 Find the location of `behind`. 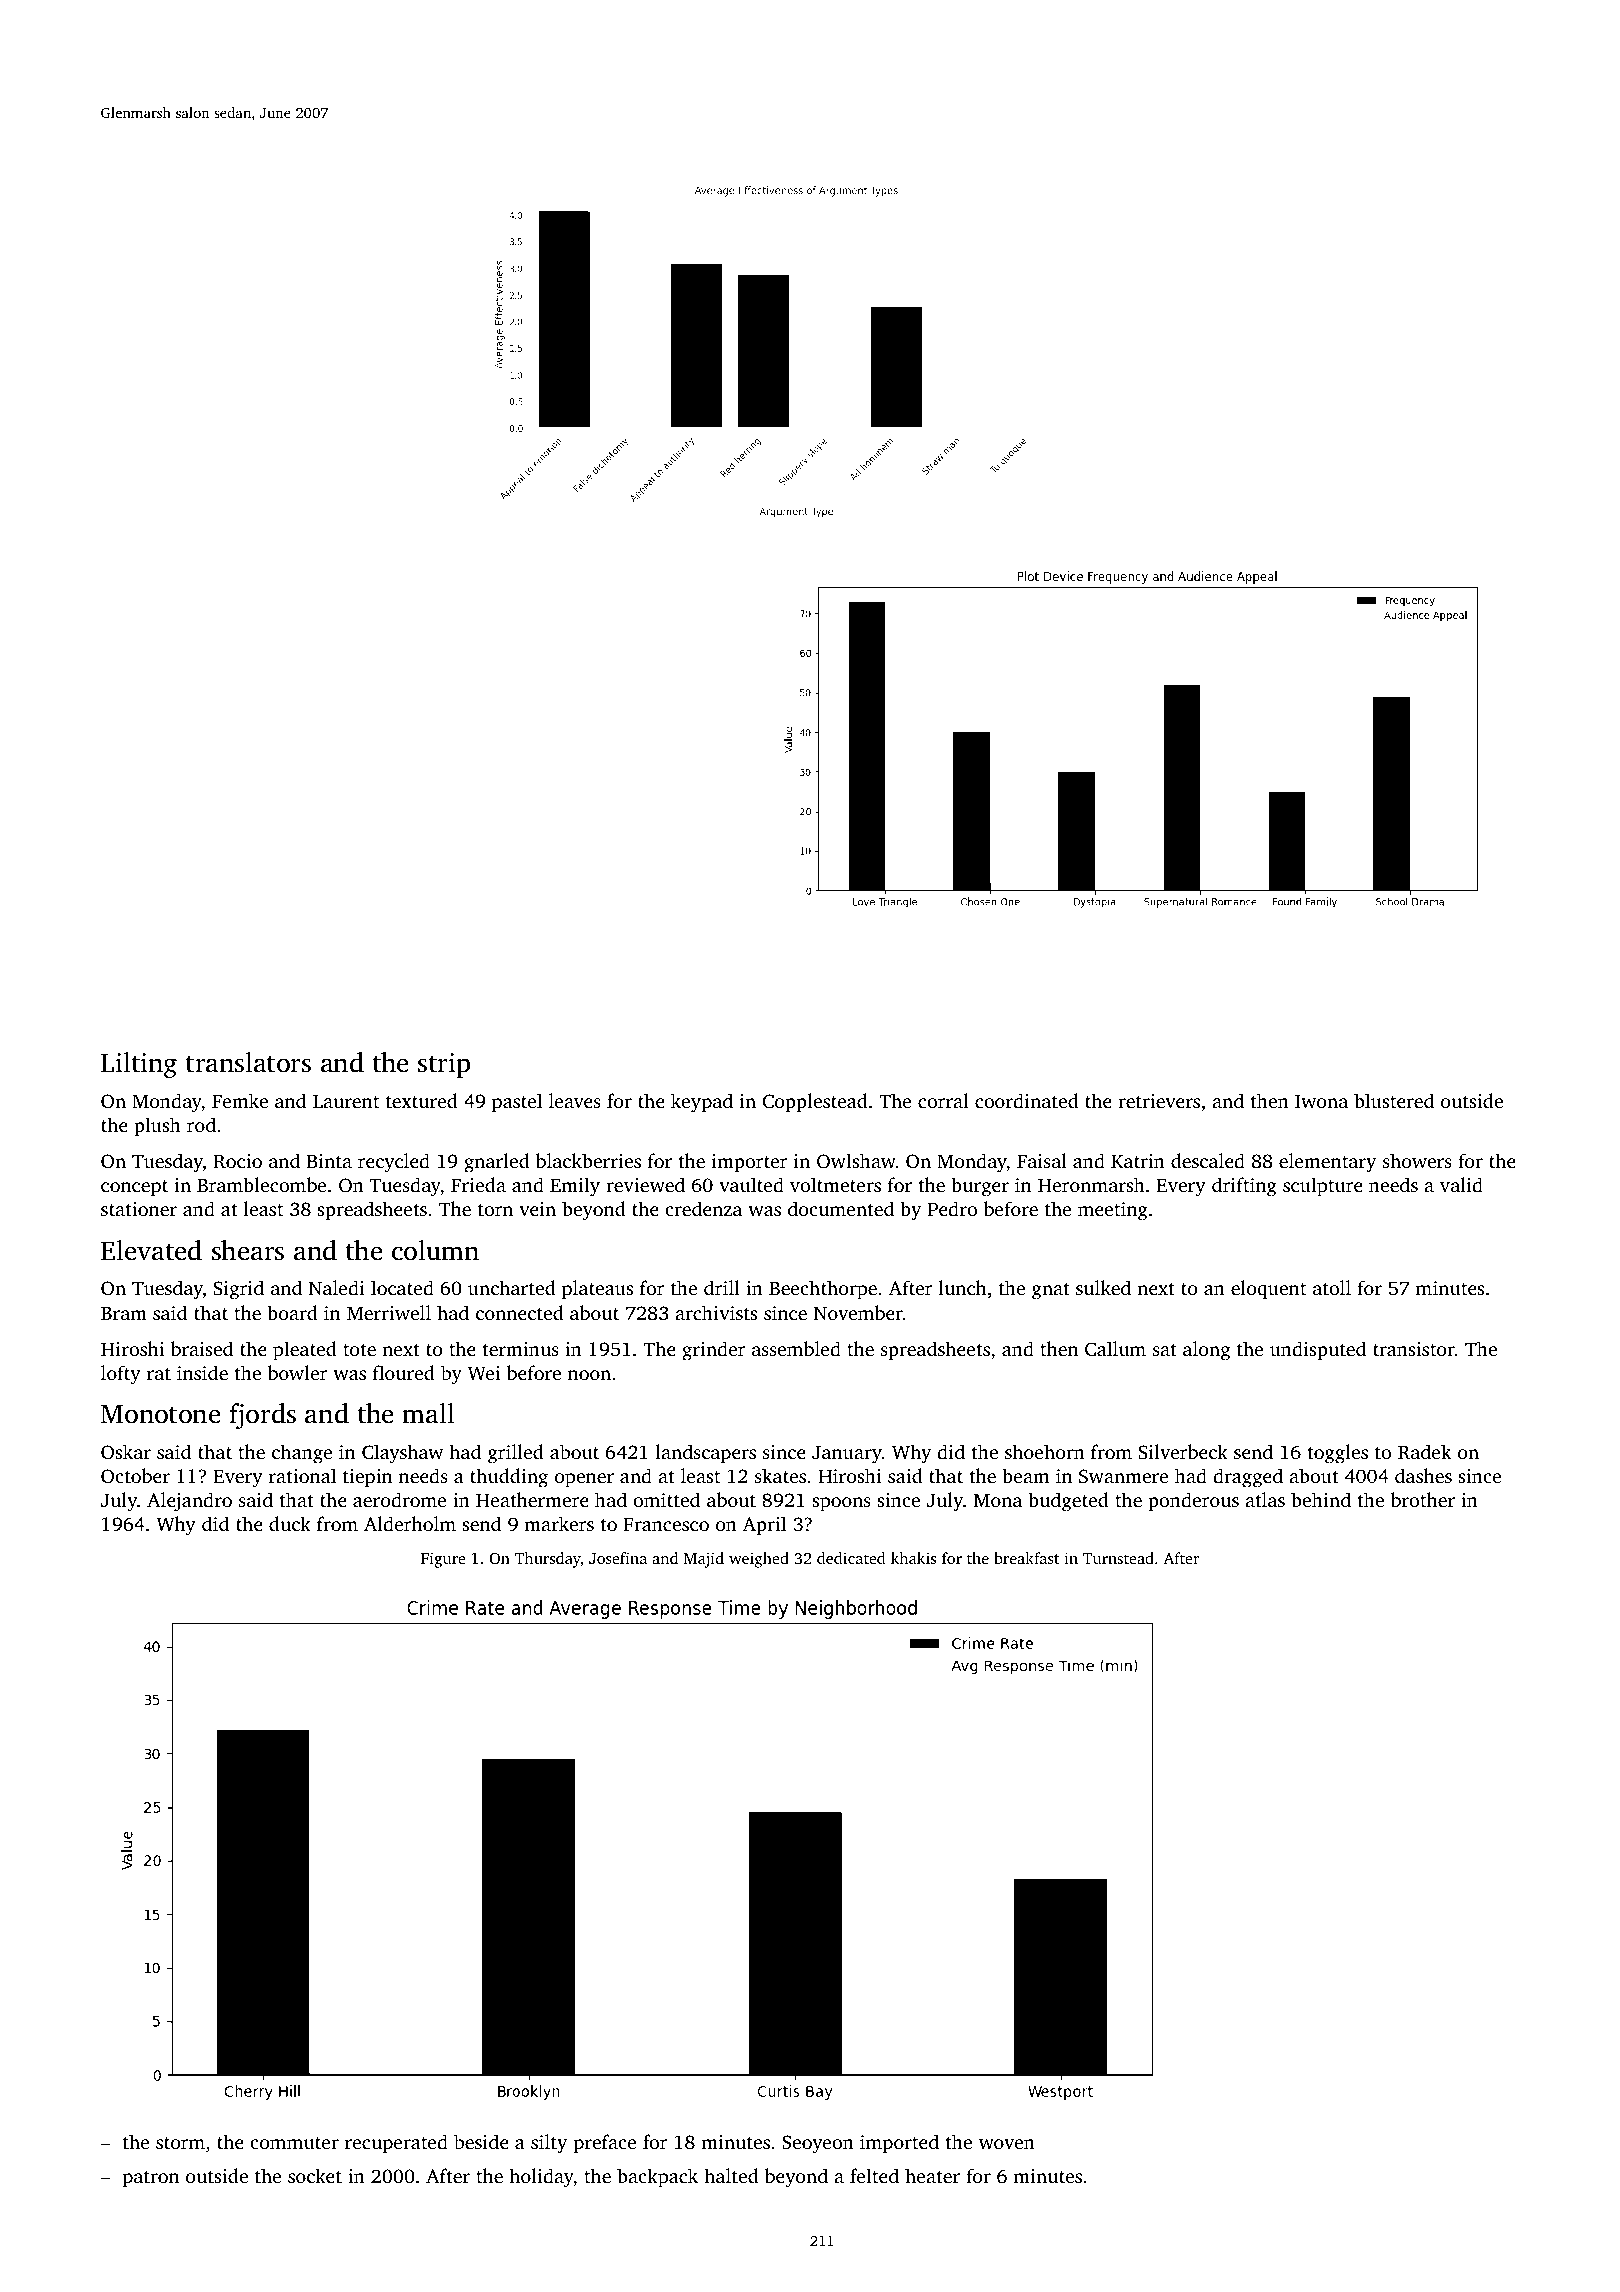

behind is located at coordinates (1321, 1499).
